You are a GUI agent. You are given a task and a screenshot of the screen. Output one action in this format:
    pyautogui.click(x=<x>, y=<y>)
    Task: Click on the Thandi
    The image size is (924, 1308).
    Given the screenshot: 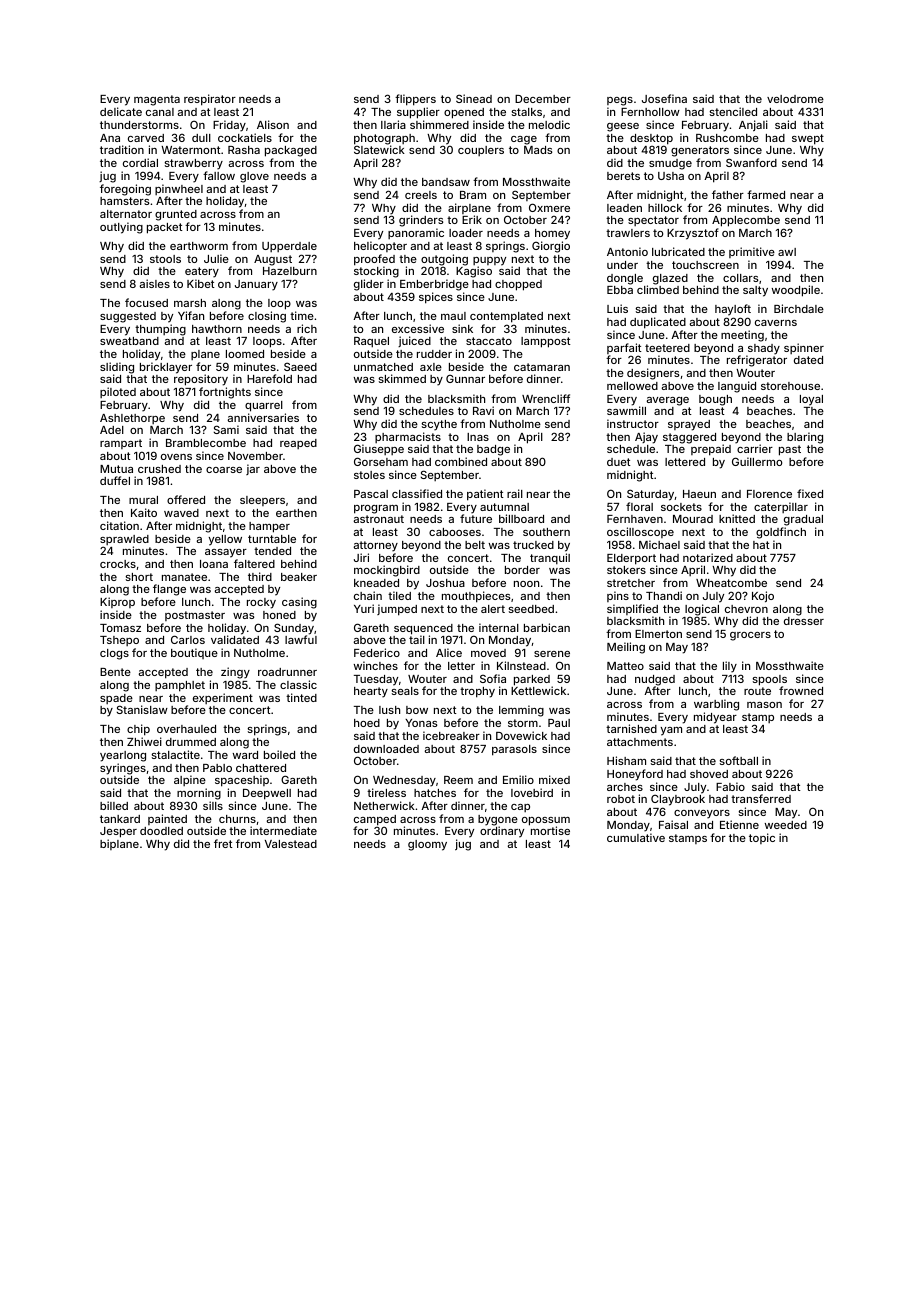 What is the action you would take?
    pyautogui.click(x=664, y=595)
